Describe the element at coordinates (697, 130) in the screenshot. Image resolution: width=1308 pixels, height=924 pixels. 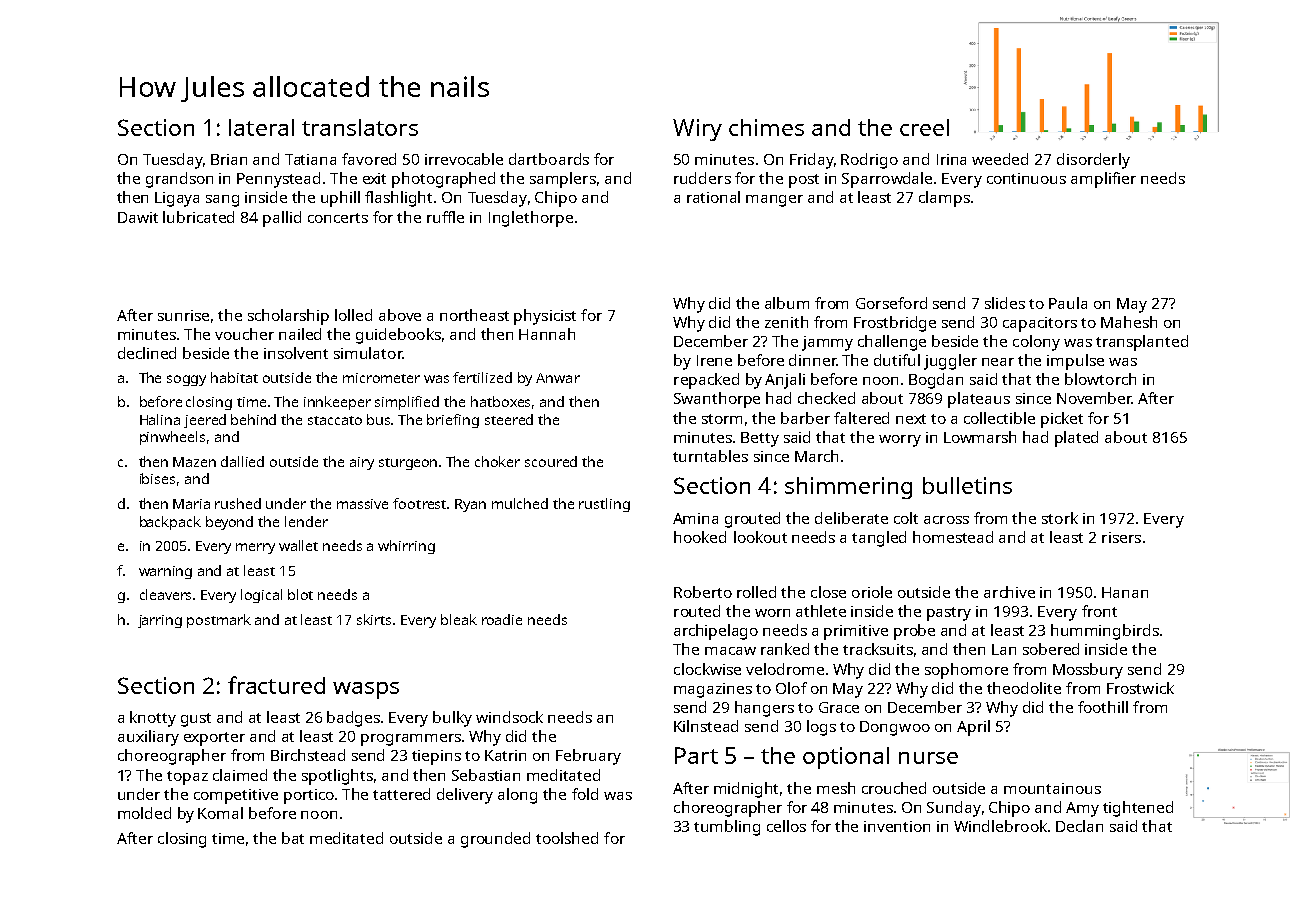
I see `Wiry` at that location.
